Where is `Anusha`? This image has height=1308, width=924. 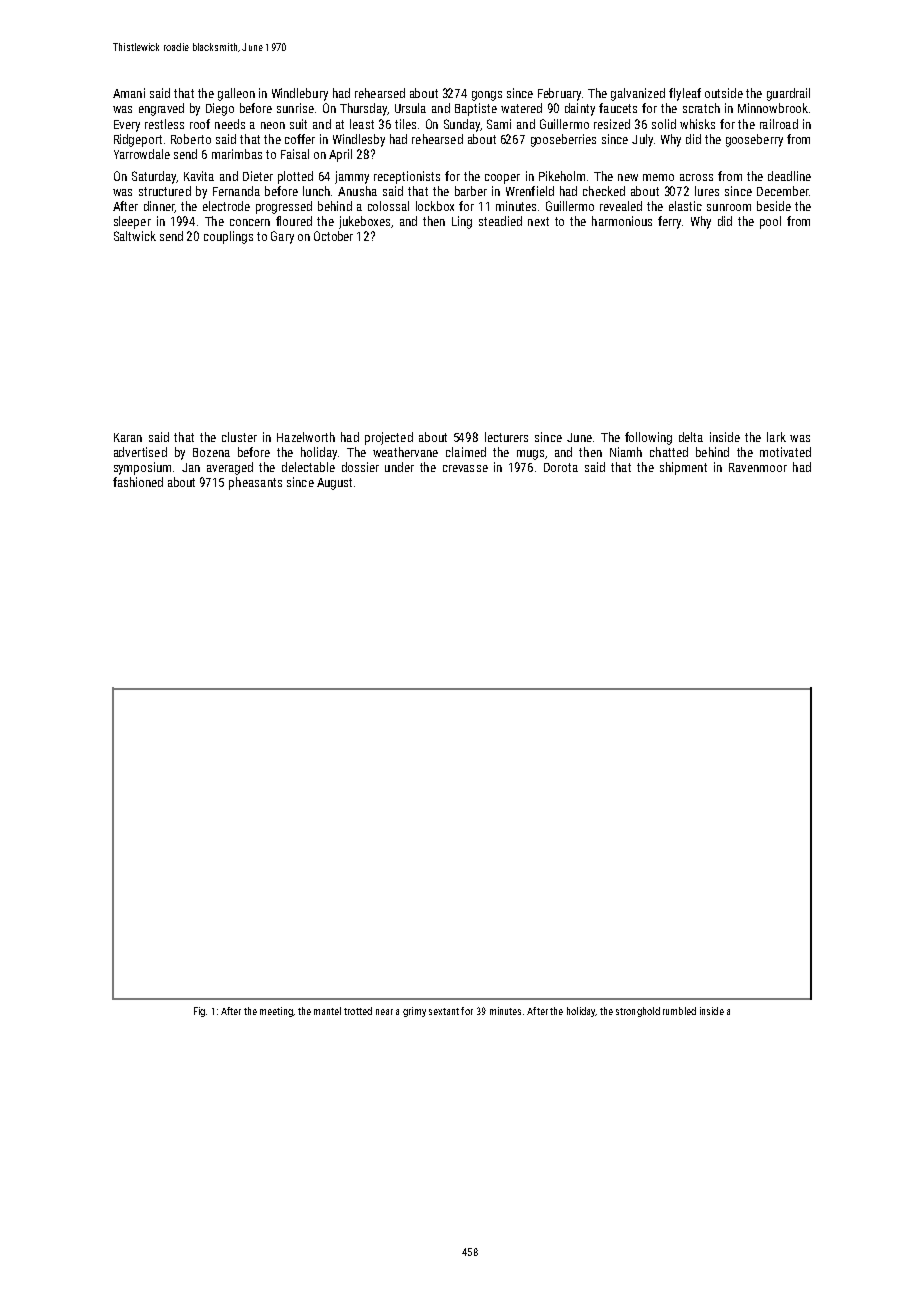
Anusha is located at coordinates (357, 191).
